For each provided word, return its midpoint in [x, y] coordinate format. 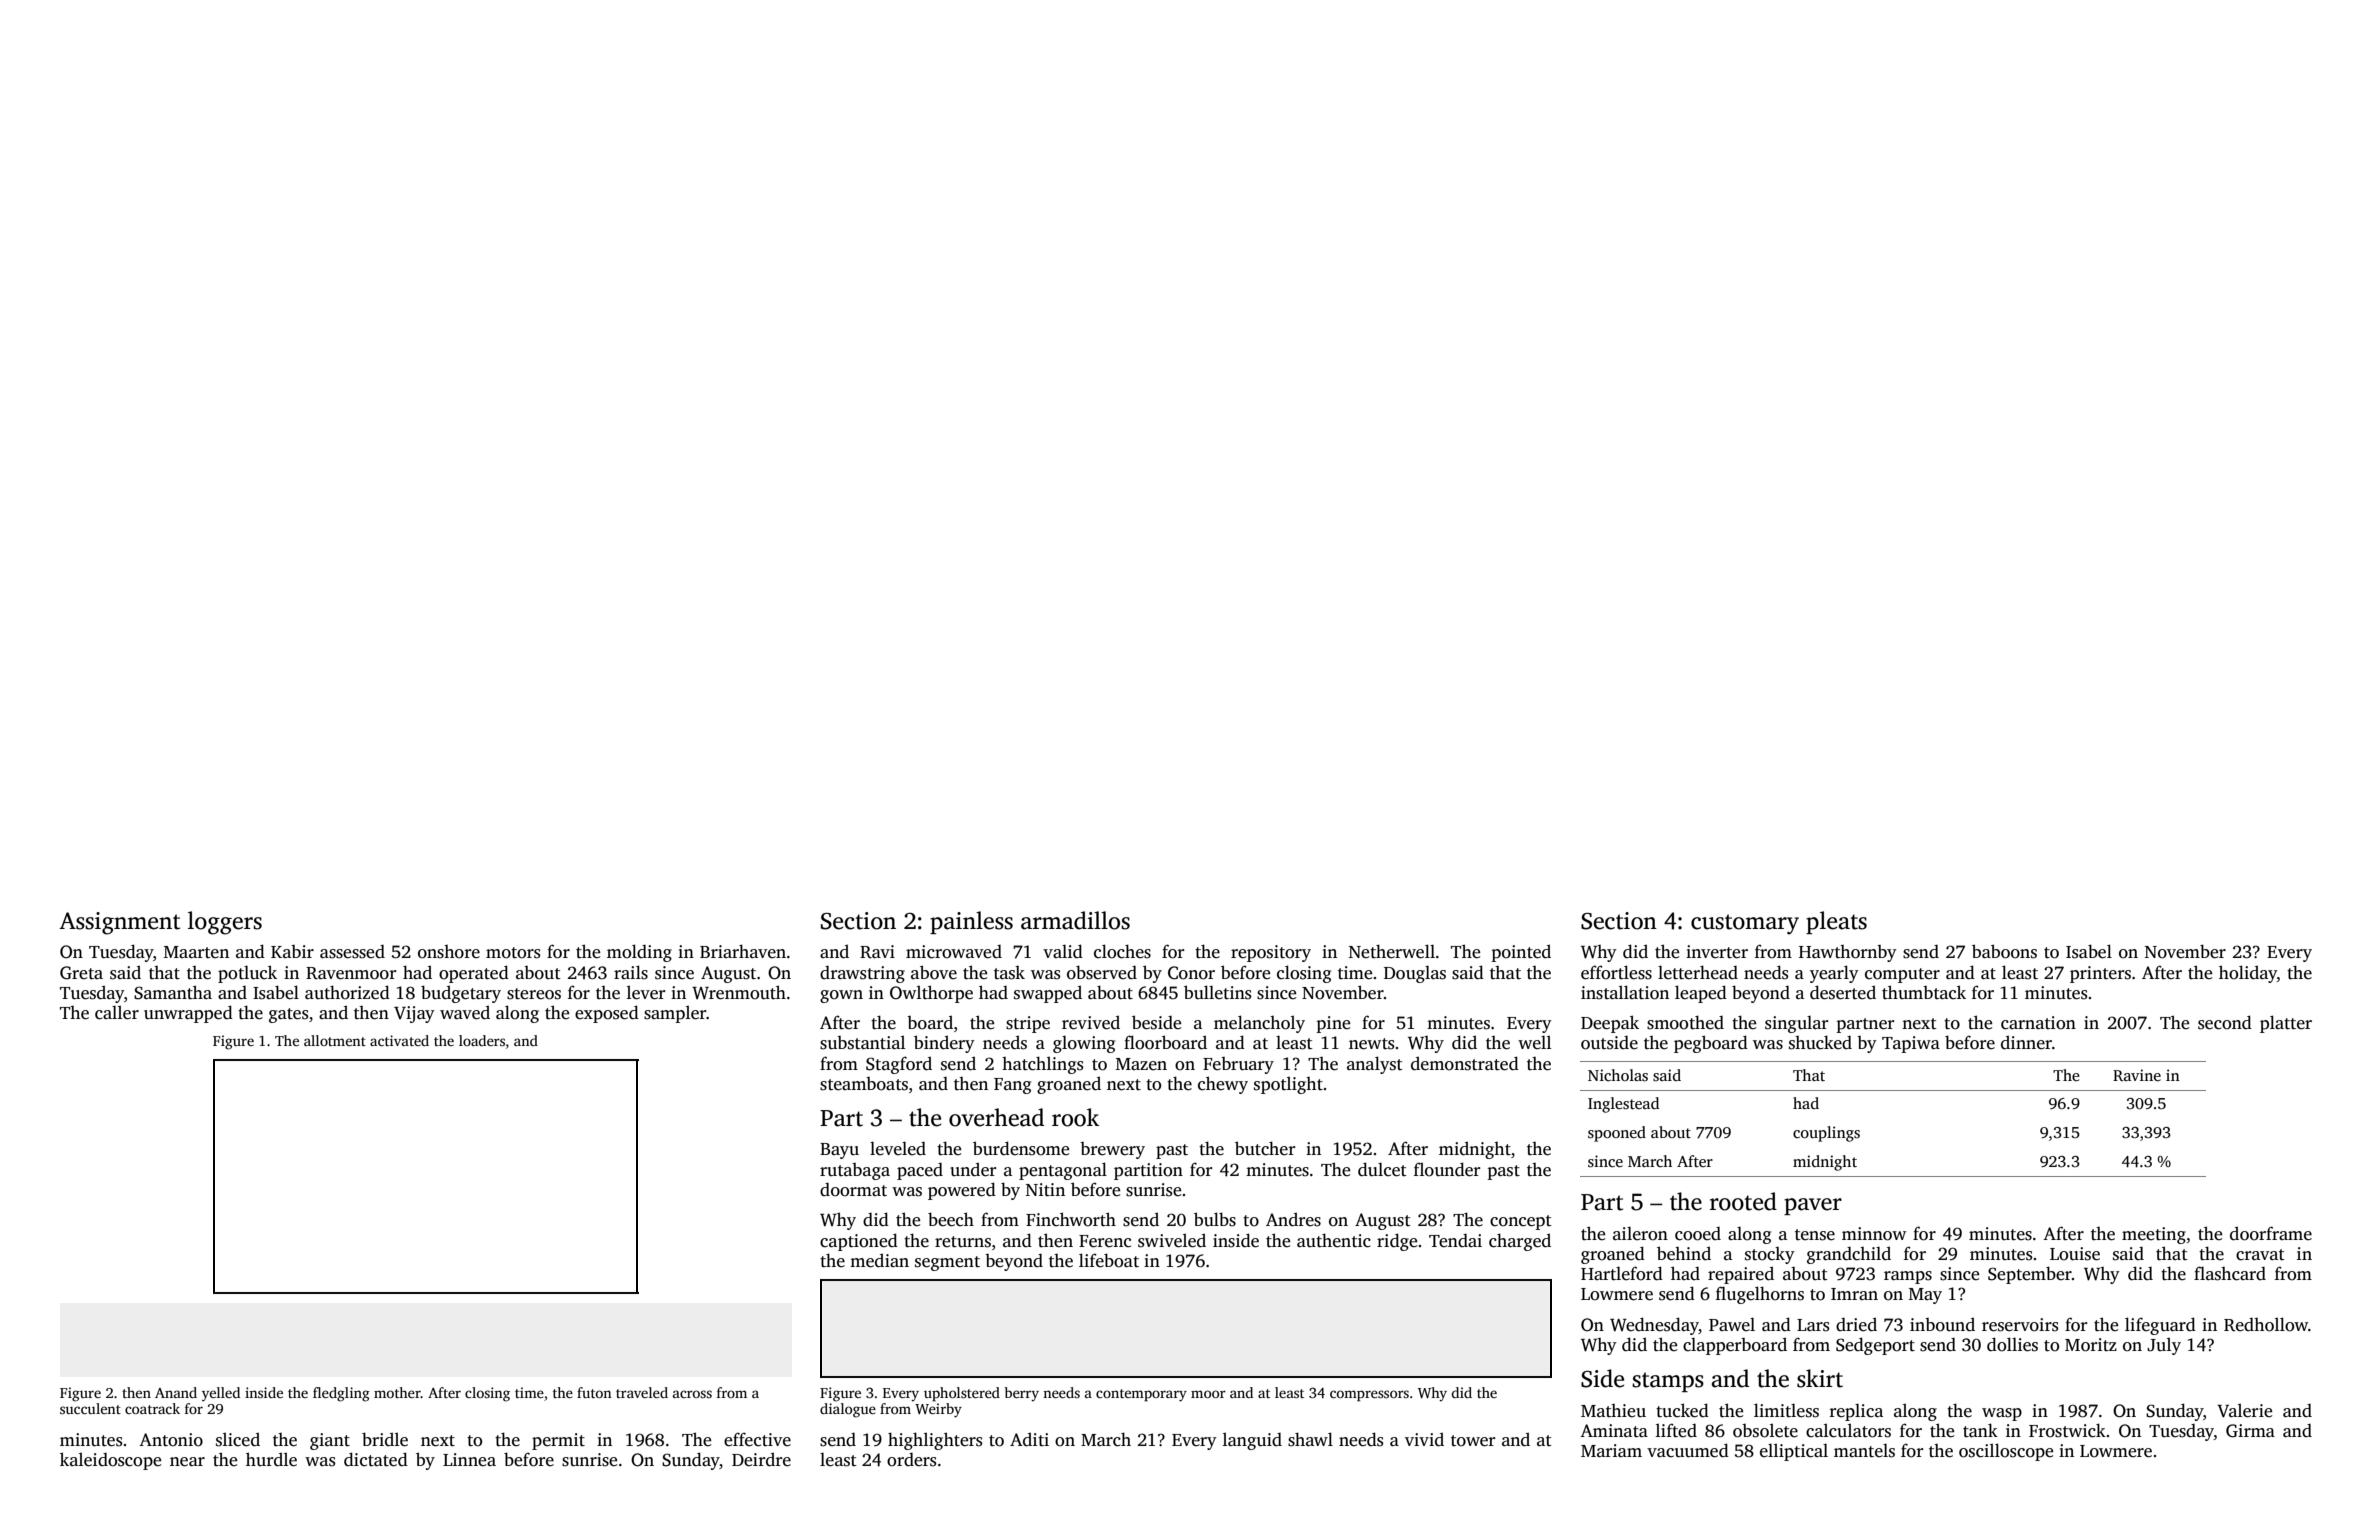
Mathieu [1613, 1411]
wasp [2002, 1414]
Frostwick [2067, 1430]
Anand [176, 1392]
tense [1815, 1235]
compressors [1369, 1396]
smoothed [1685, 1022]
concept [1521, 1222]
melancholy [1259, 1024]
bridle [385, 1439]
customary [1745, 924]
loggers [225, 923]
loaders [482, 1040]
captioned [859, 1242]
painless [971, 922]
